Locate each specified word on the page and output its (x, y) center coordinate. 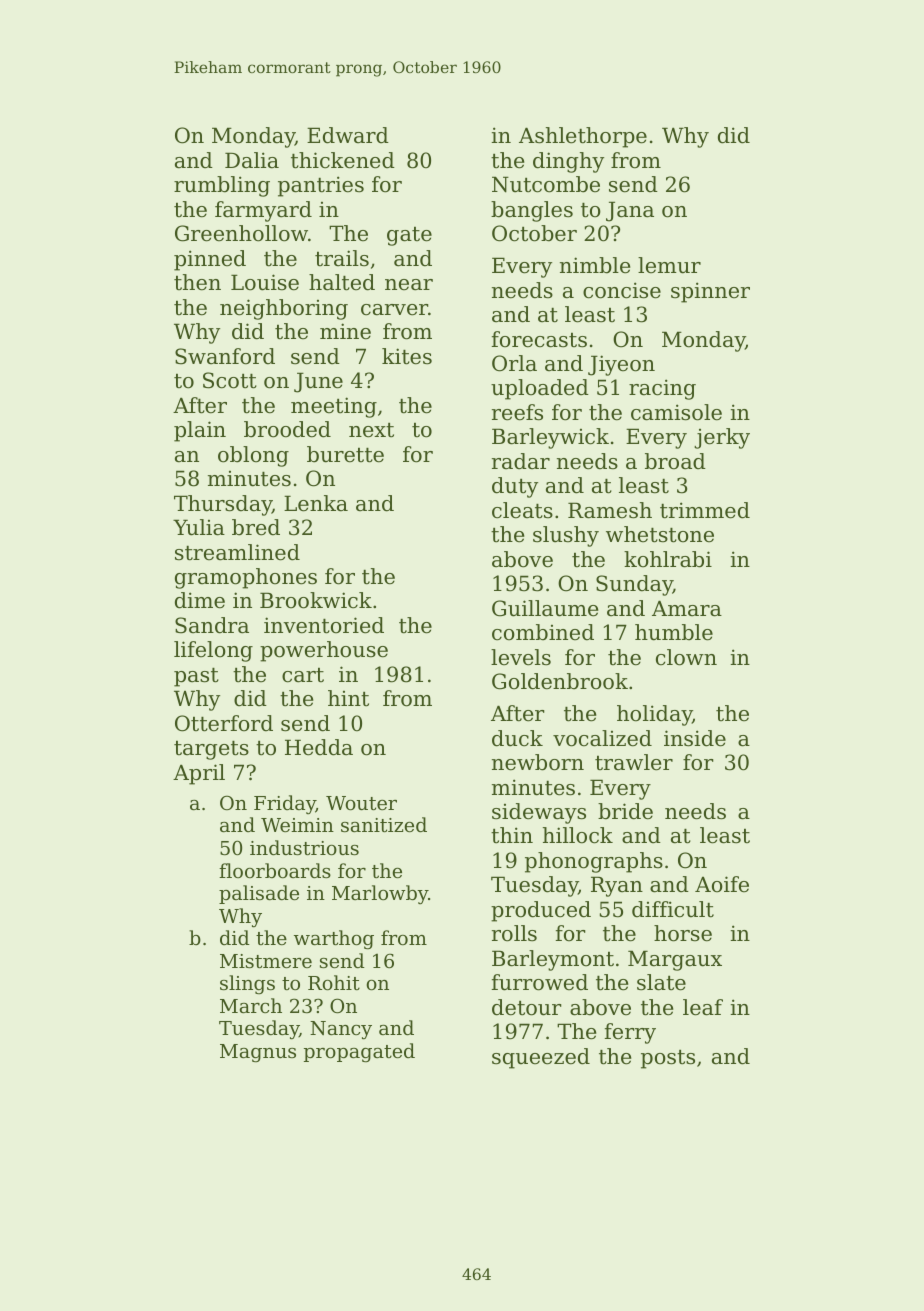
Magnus (258, 1053)
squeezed (541, 1058)
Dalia (252, 160)
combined (543, 632)
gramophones (246, 578)
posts (668, 1059)
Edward (348, 135)
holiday (654, 715)
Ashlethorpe (583, 137)
